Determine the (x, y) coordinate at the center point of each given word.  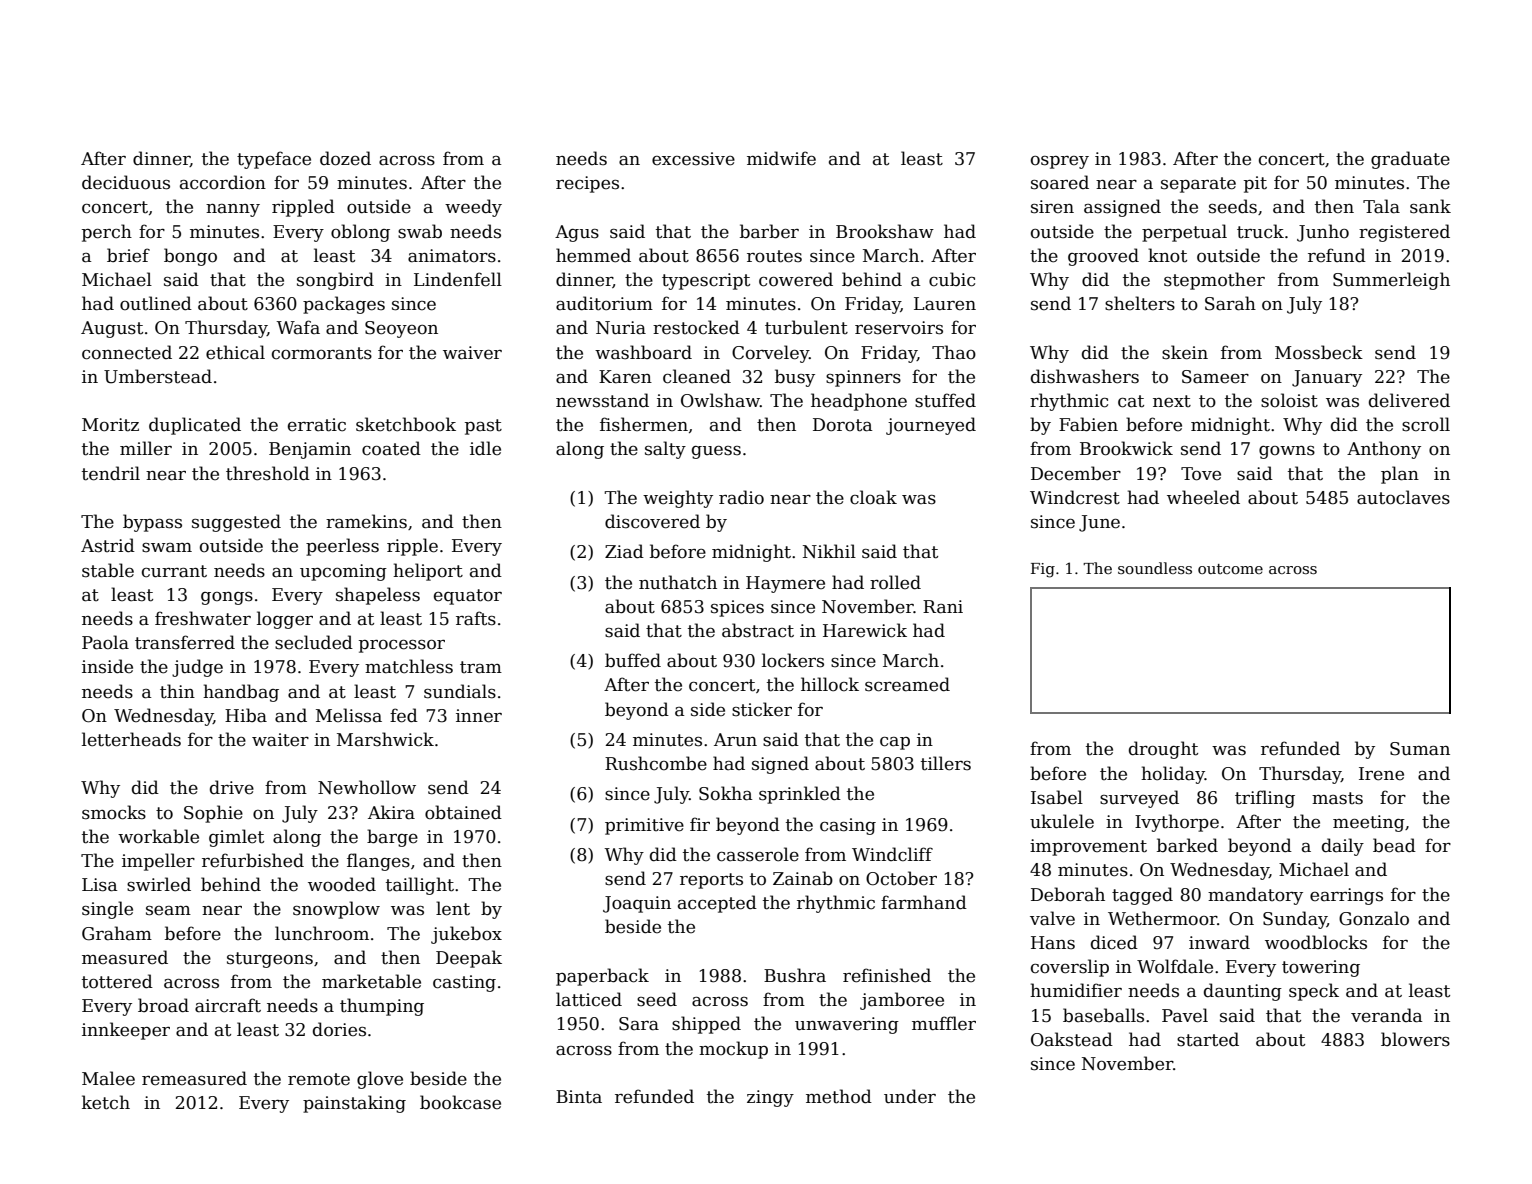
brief (128, 255)
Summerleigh (1391, 281)
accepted (717, 904)
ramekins (366, 521)
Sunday (1295, 920)
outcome (1230, 569)
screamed (907, 684)
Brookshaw (885, 231)
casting (464, 983)
